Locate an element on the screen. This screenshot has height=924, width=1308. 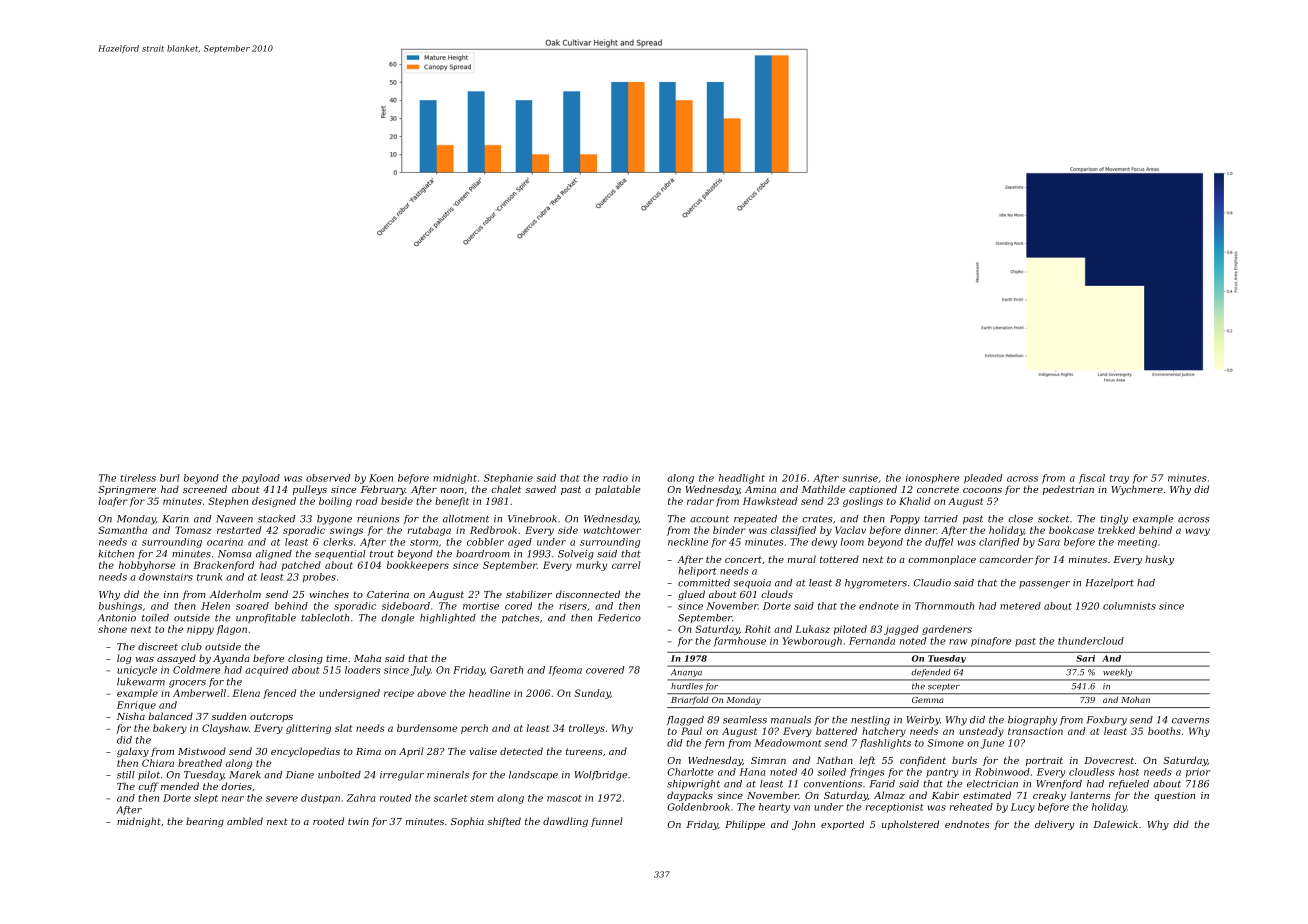
Philippe is located at coordinates (745, 825).
